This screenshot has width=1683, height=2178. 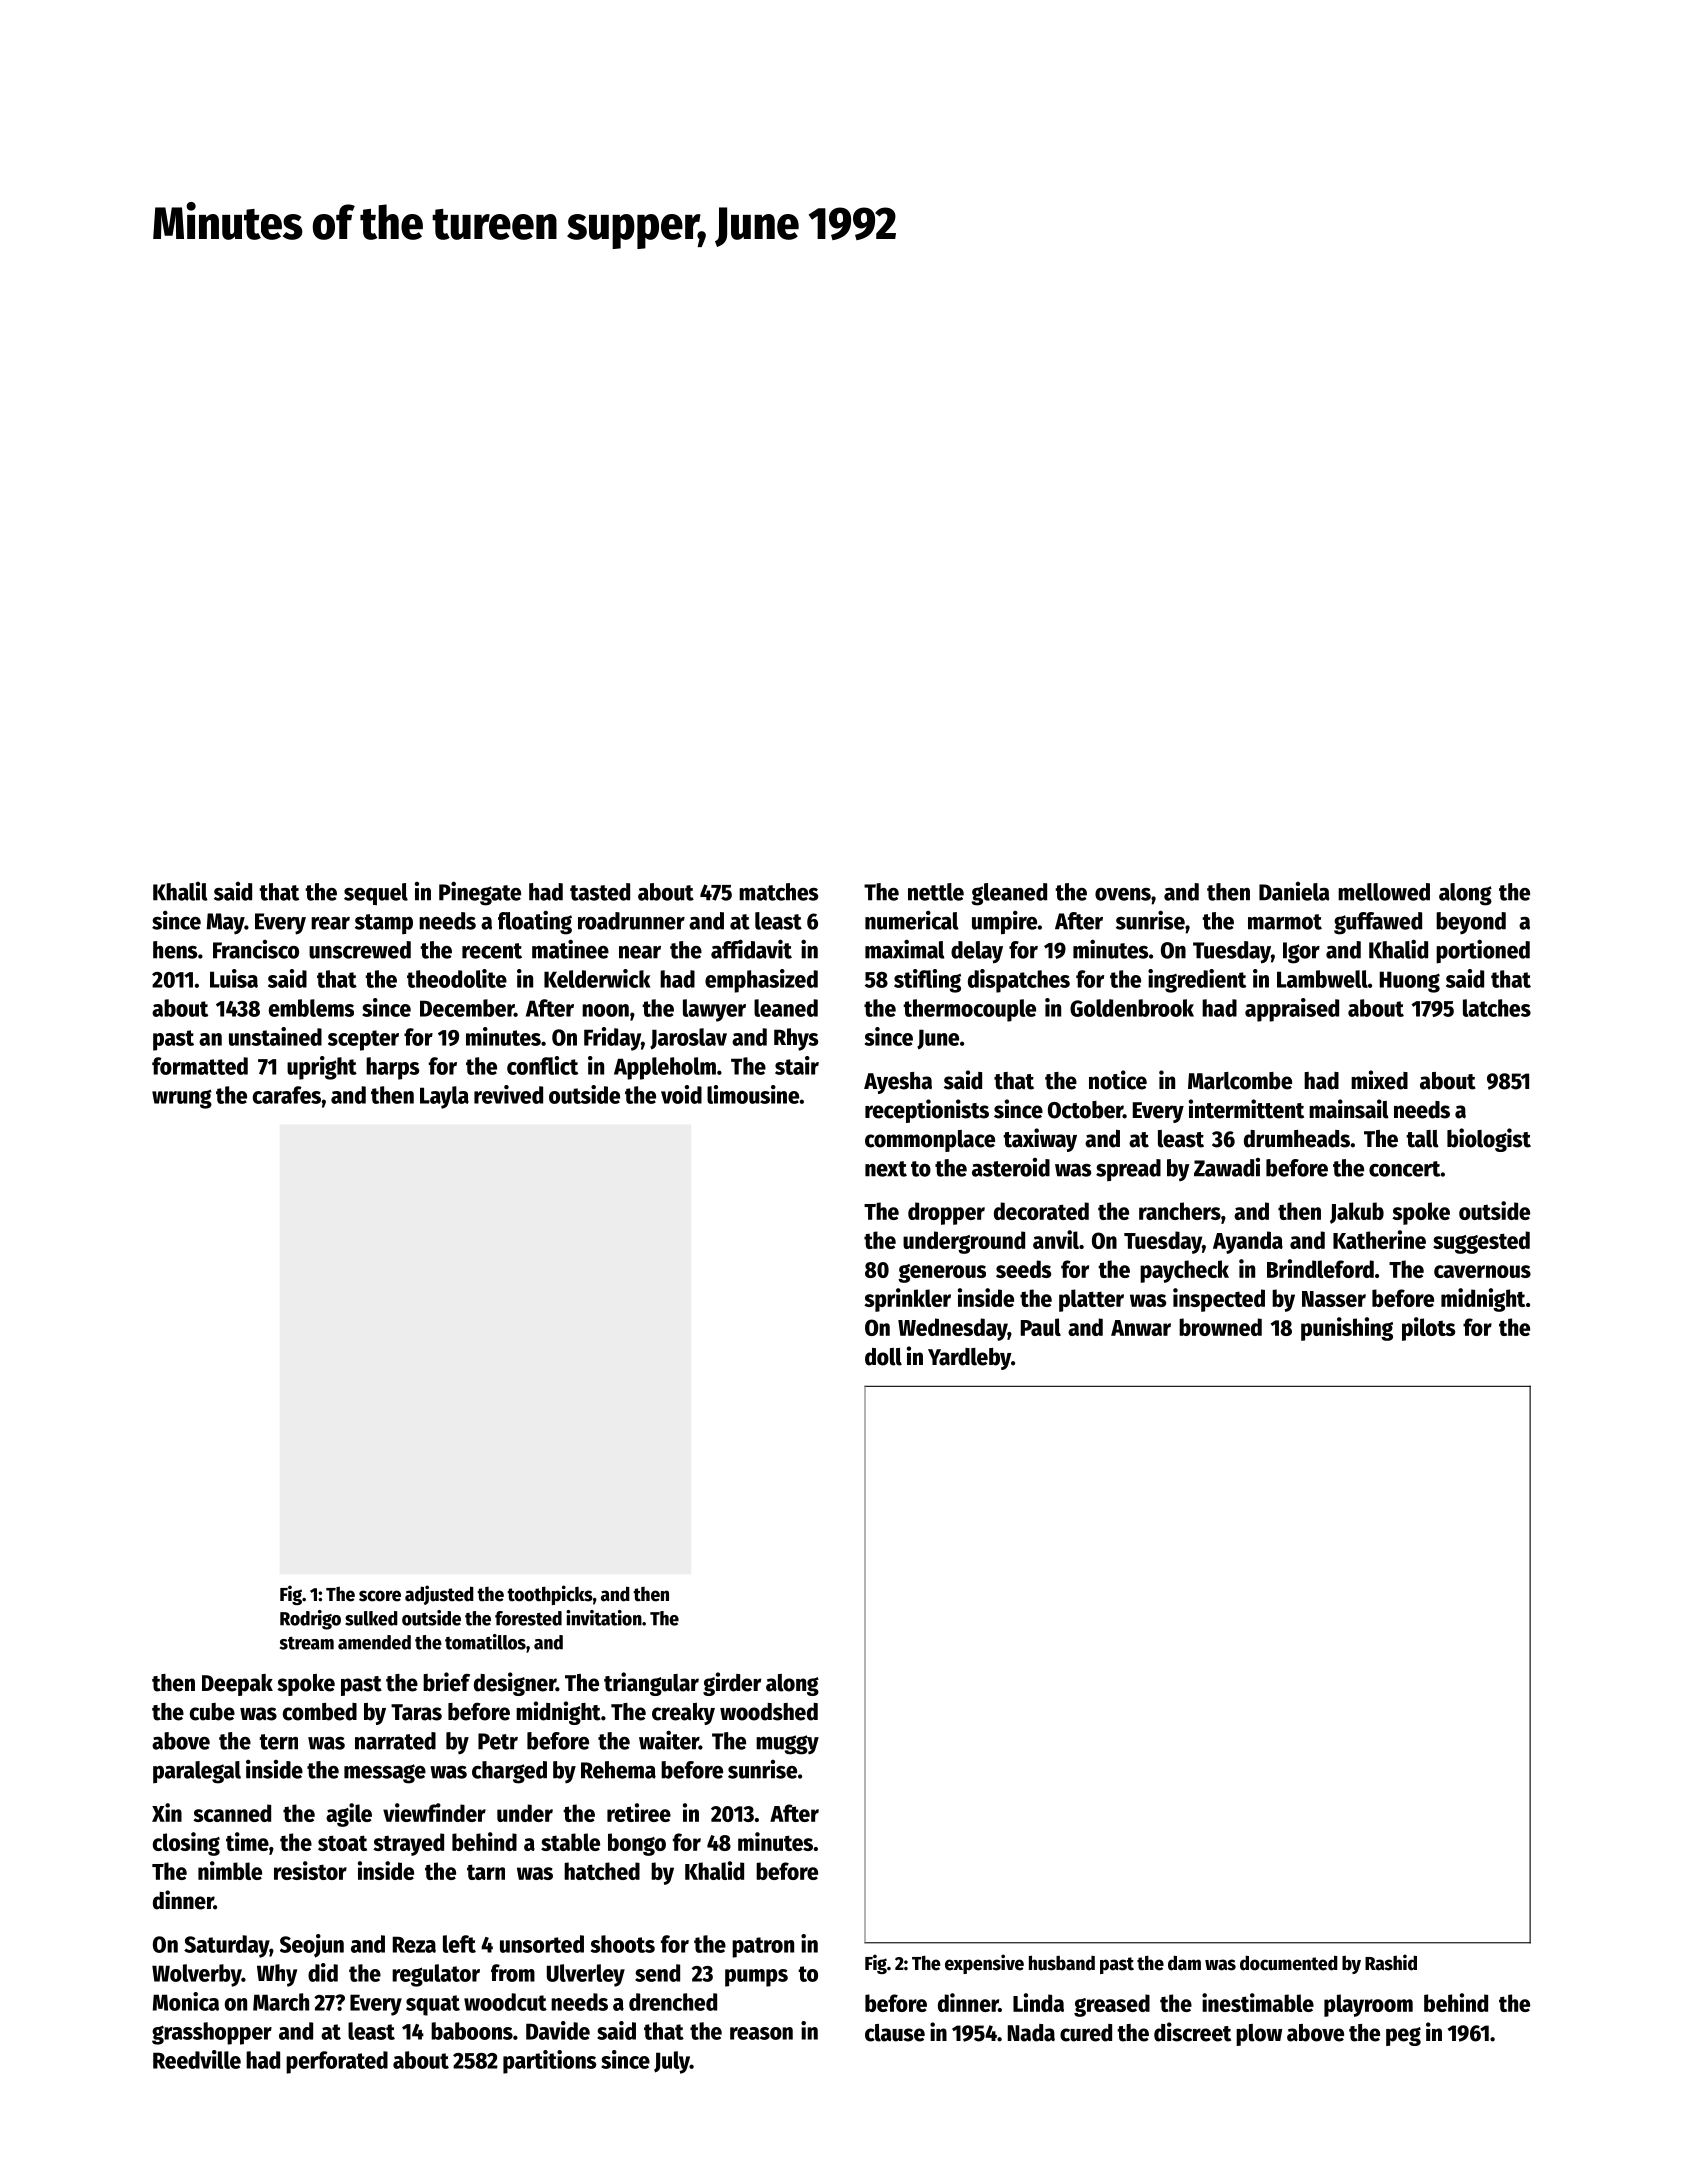 I want to click on Rashid, so click(x=1391, y=1962).
